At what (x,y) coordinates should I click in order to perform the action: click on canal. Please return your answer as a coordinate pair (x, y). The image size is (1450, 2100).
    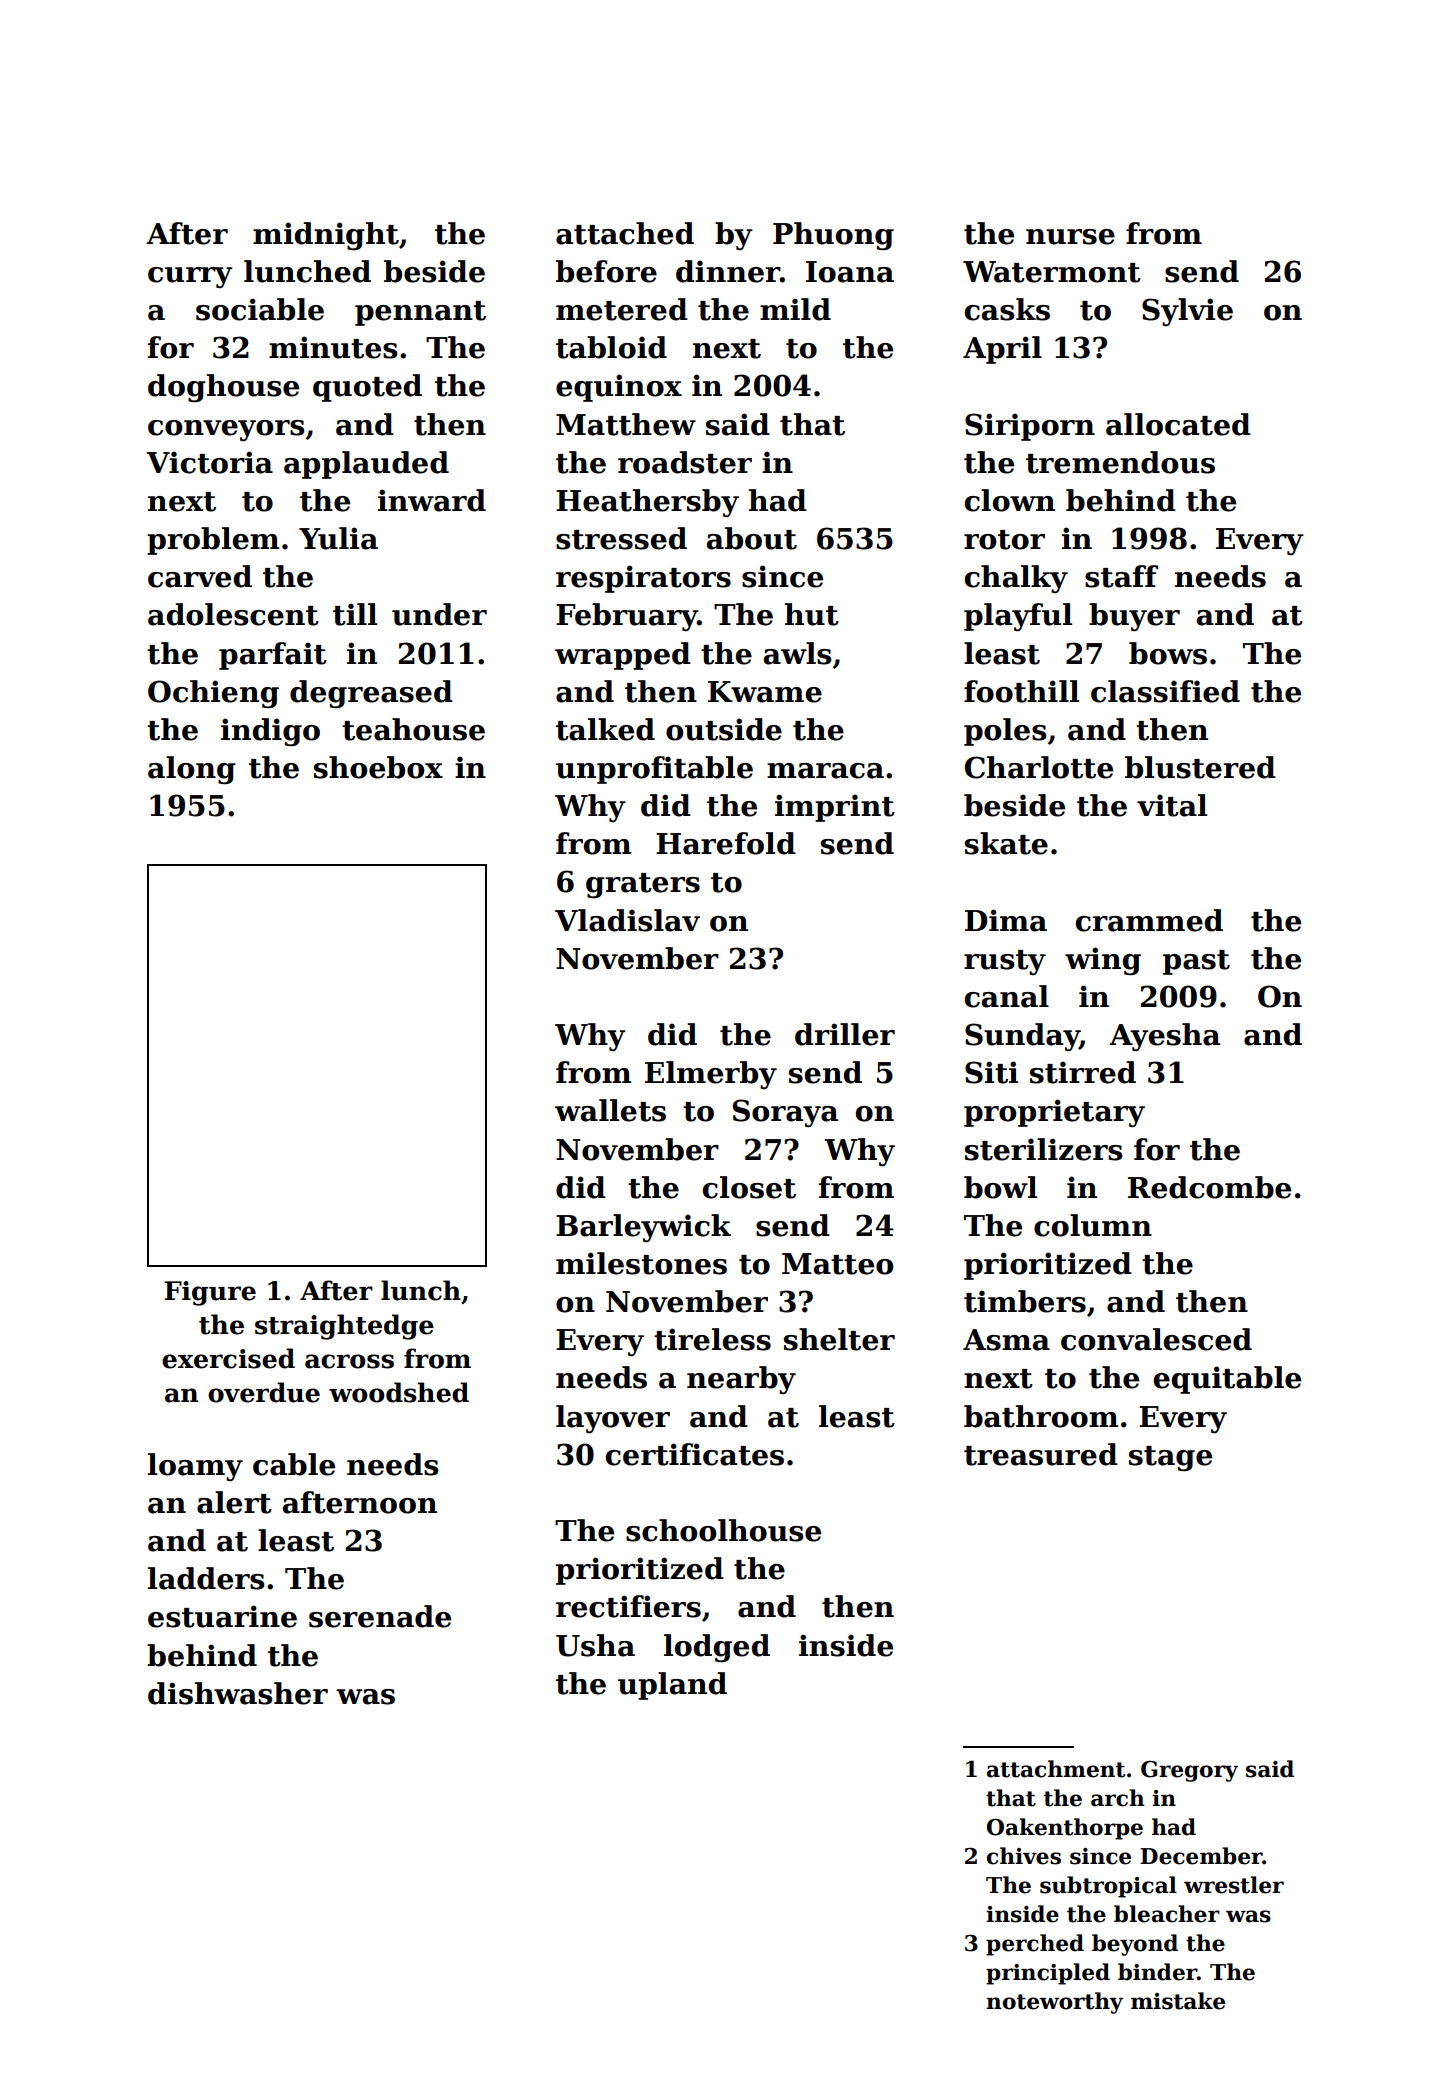
    Looking at the image, I should click on (1007, 996).
